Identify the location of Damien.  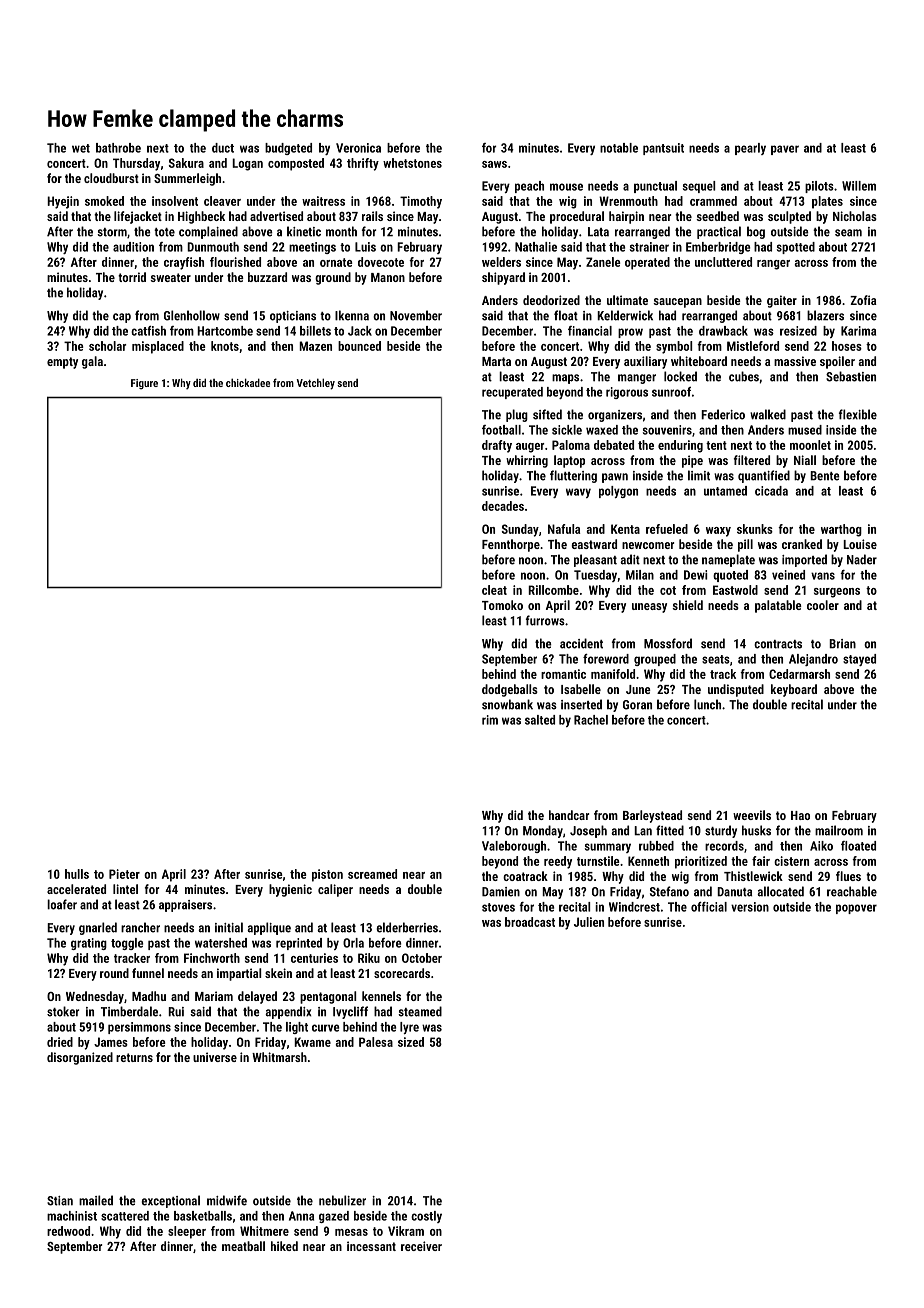
(501, 892).
